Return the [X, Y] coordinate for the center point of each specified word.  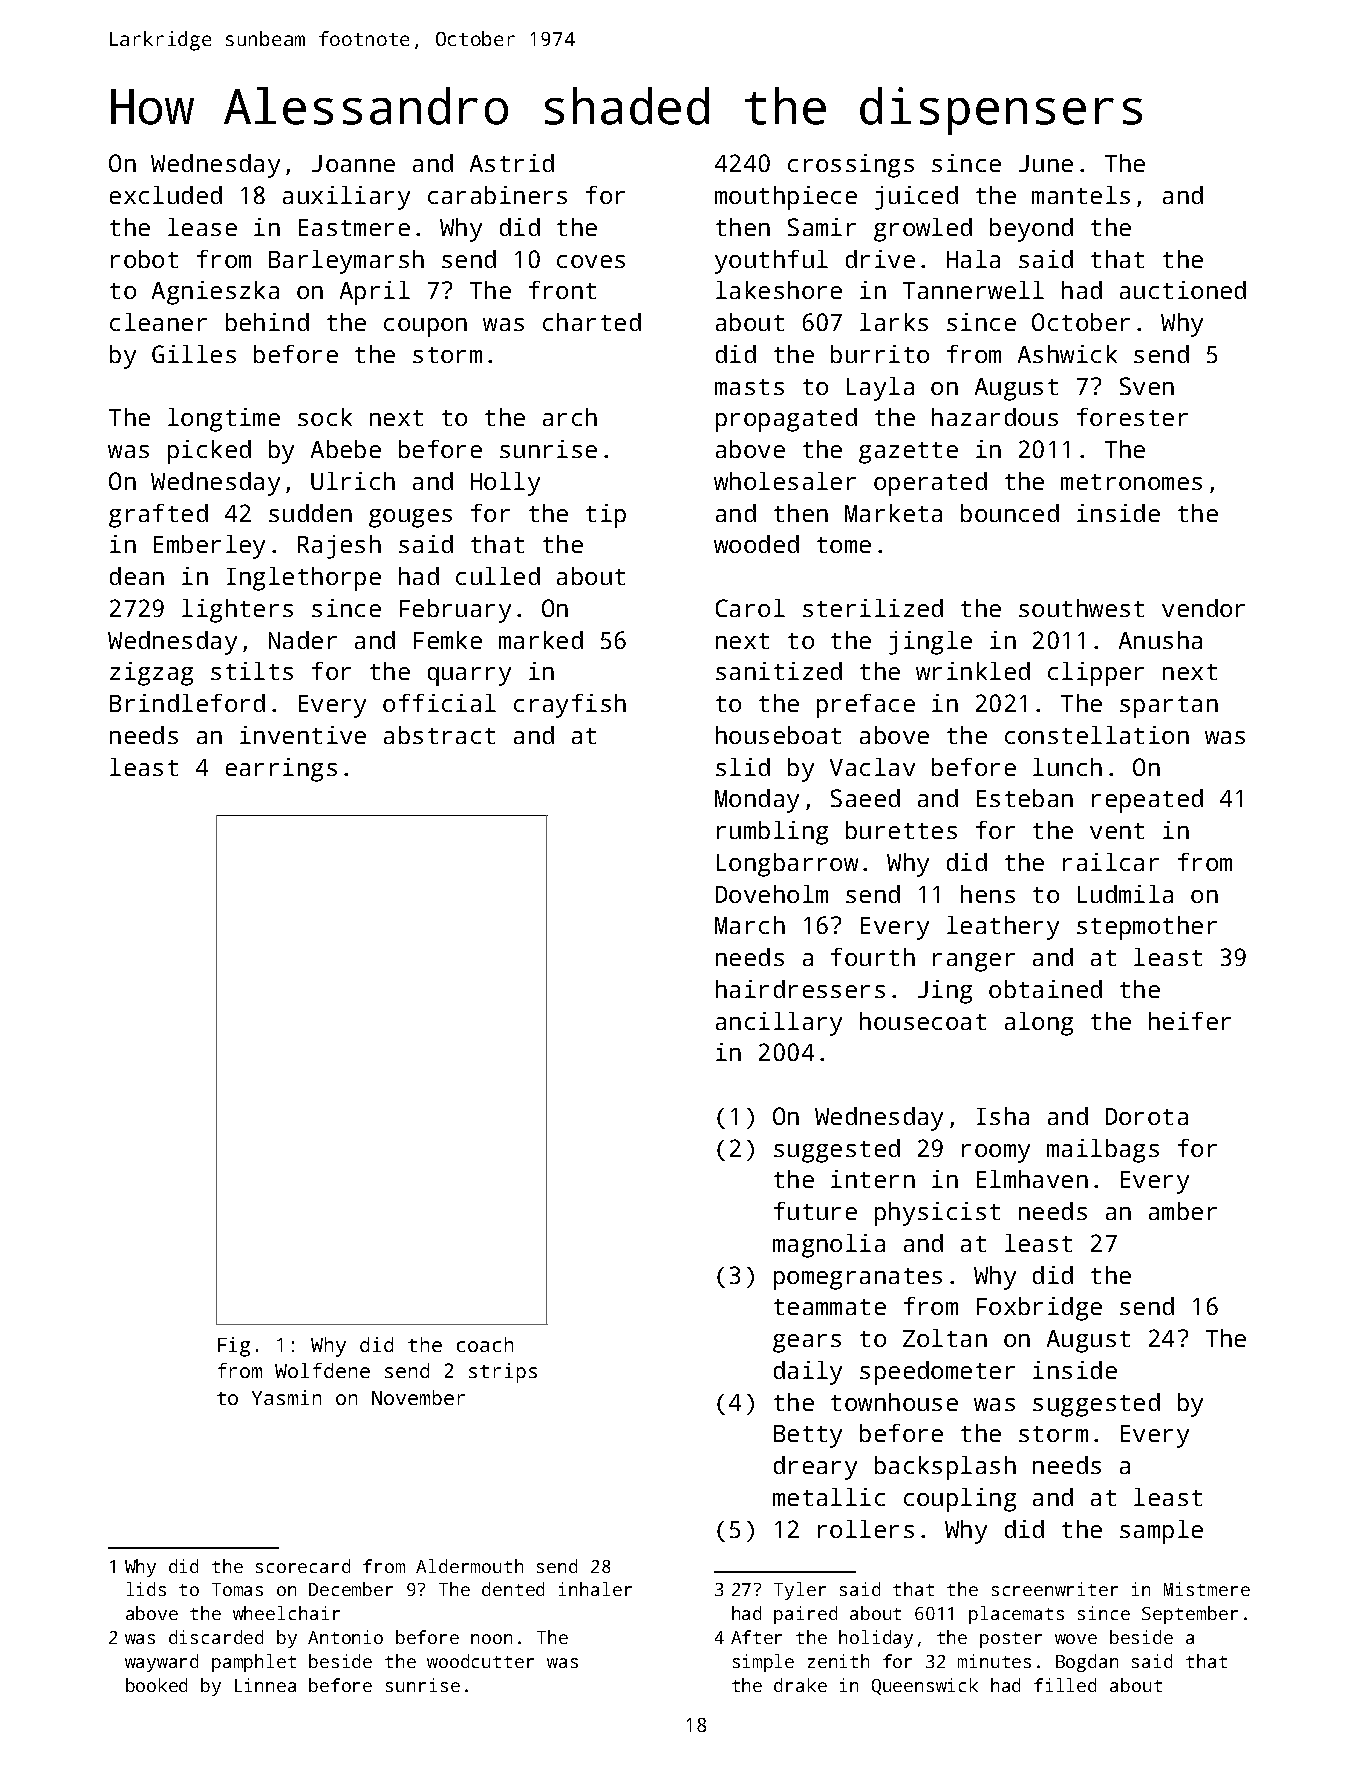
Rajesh [339, 547]
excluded [166, 195]
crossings [851, 166]
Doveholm [772, 894]
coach [485, 1344]
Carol [750, 608]
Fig [234, 1347]
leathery [1003, 928]
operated [930, 484]
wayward [161, 1663]
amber [1183, 1211]
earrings [281, 770]
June [1046, 163]
